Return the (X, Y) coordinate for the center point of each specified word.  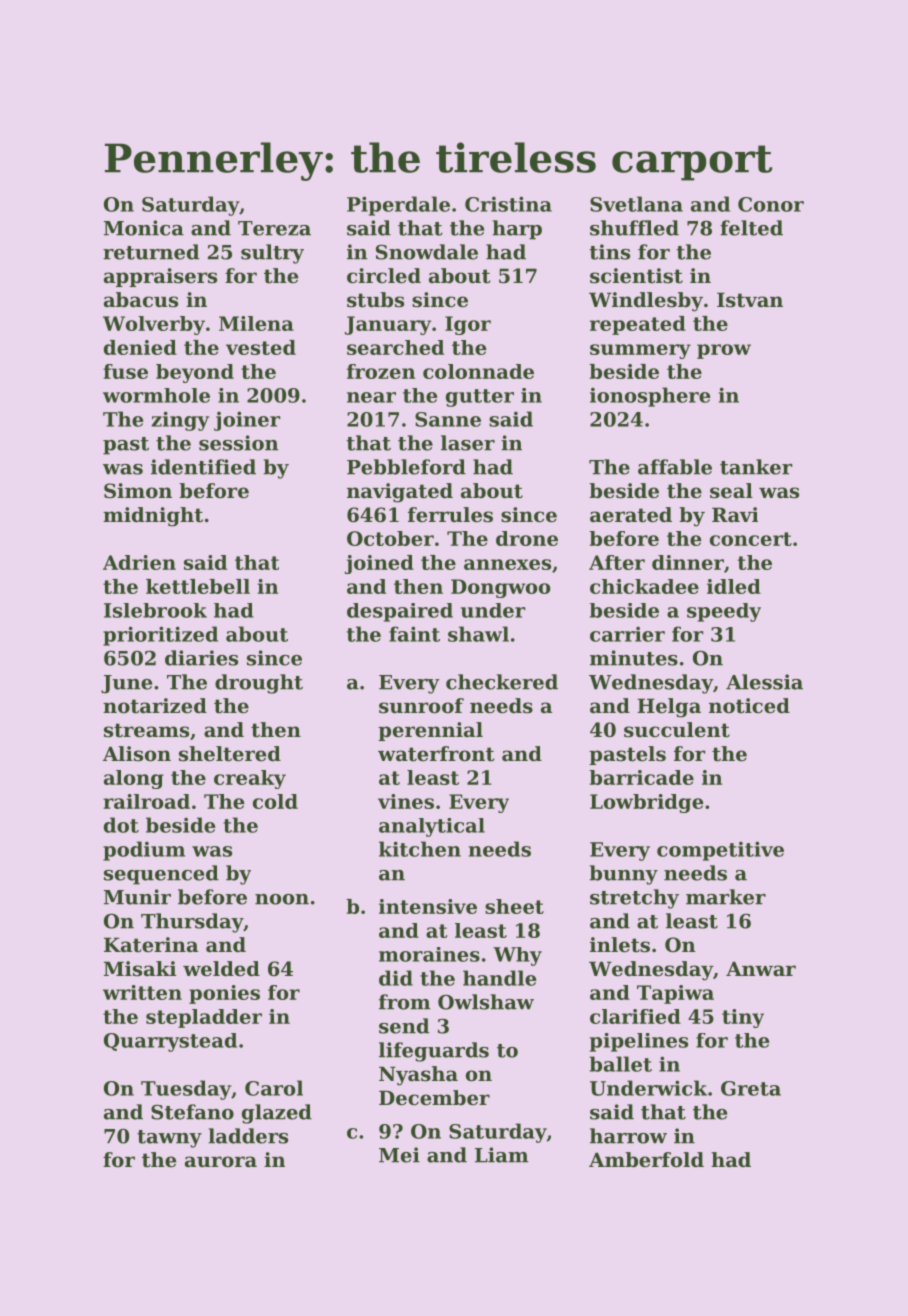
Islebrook (155, 610)
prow (724, 351)
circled (384, 276)
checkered (502, 682)
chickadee (644, 586)
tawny (169, 1139)
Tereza (274, 228)
